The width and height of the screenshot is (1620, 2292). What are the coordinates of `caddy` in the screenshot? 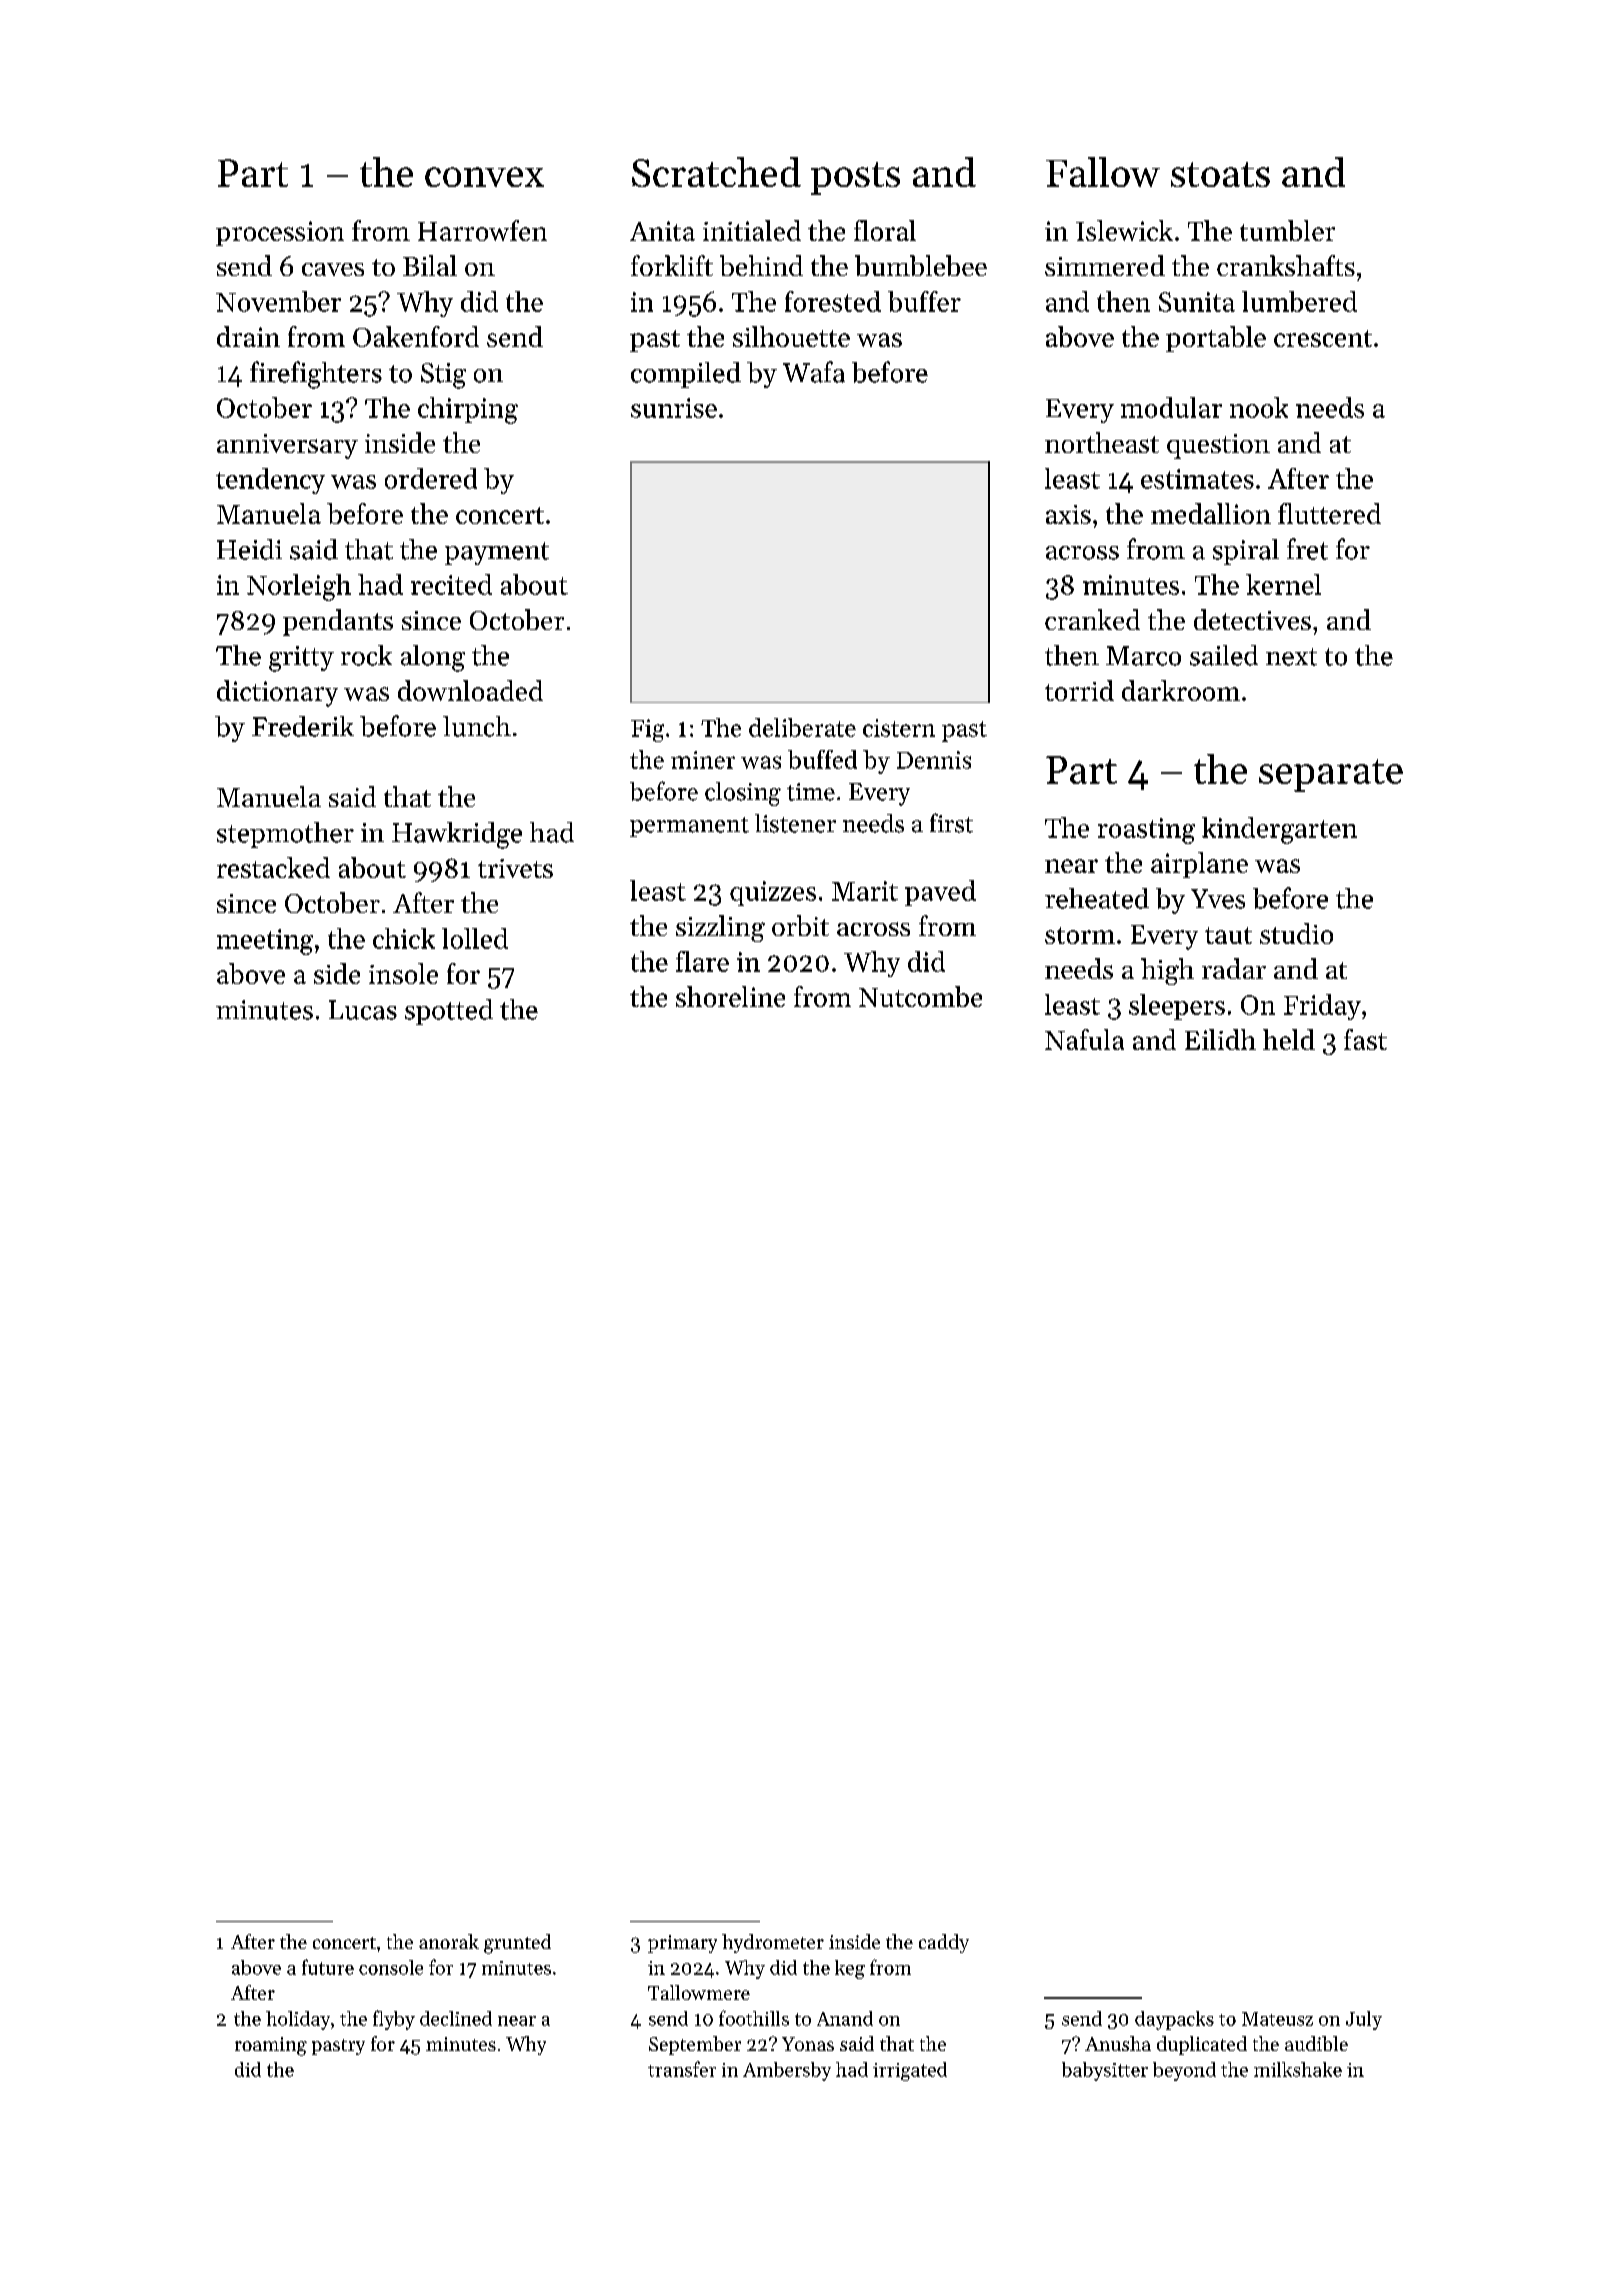 It's located at (944, 1943).
